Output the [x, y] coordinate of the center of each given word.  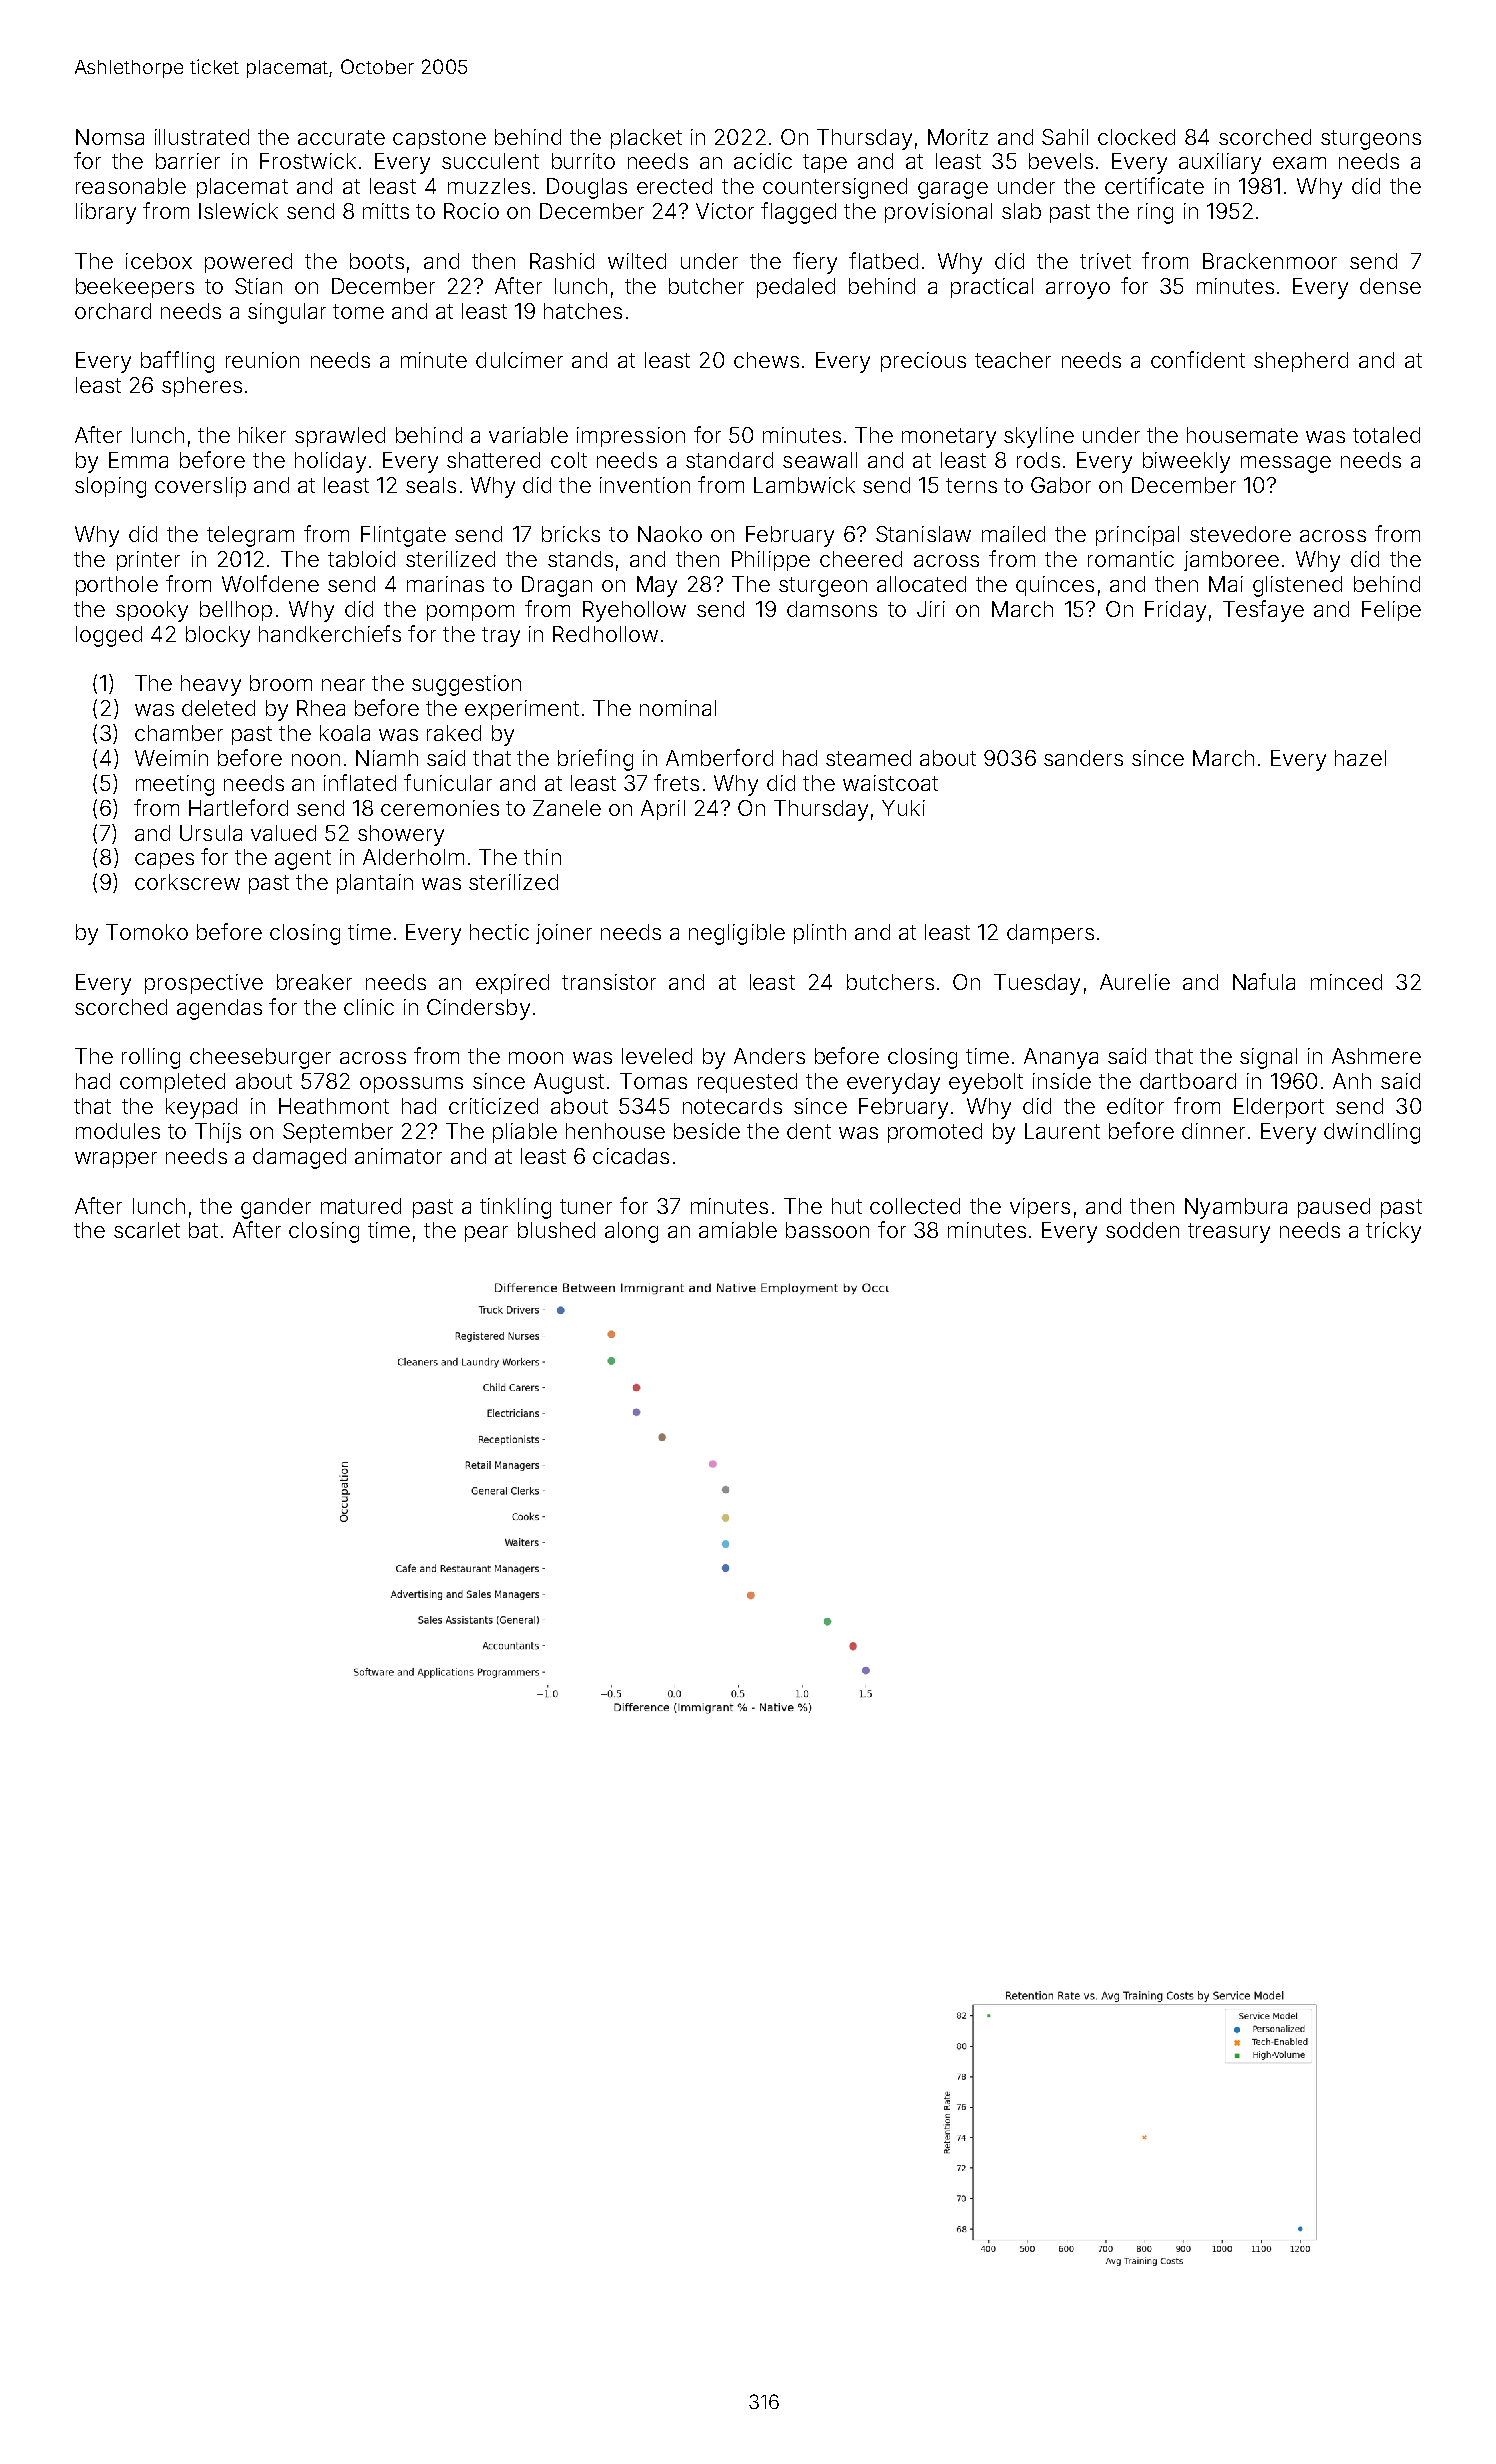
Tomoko [147, 932]
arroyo [1078, 290]
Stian [258, 286]
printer [148, 561]
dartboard [1188, 1081]
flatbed [883, 260]
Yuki [903, 808]
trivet [1105, 261]
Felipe [1391, 611]
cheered [861, 559]
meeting [175, 785]
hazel [1360, 758]
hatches [583, 311]
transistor [609, 982]
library [106, 213]
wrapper [116, 1160]
